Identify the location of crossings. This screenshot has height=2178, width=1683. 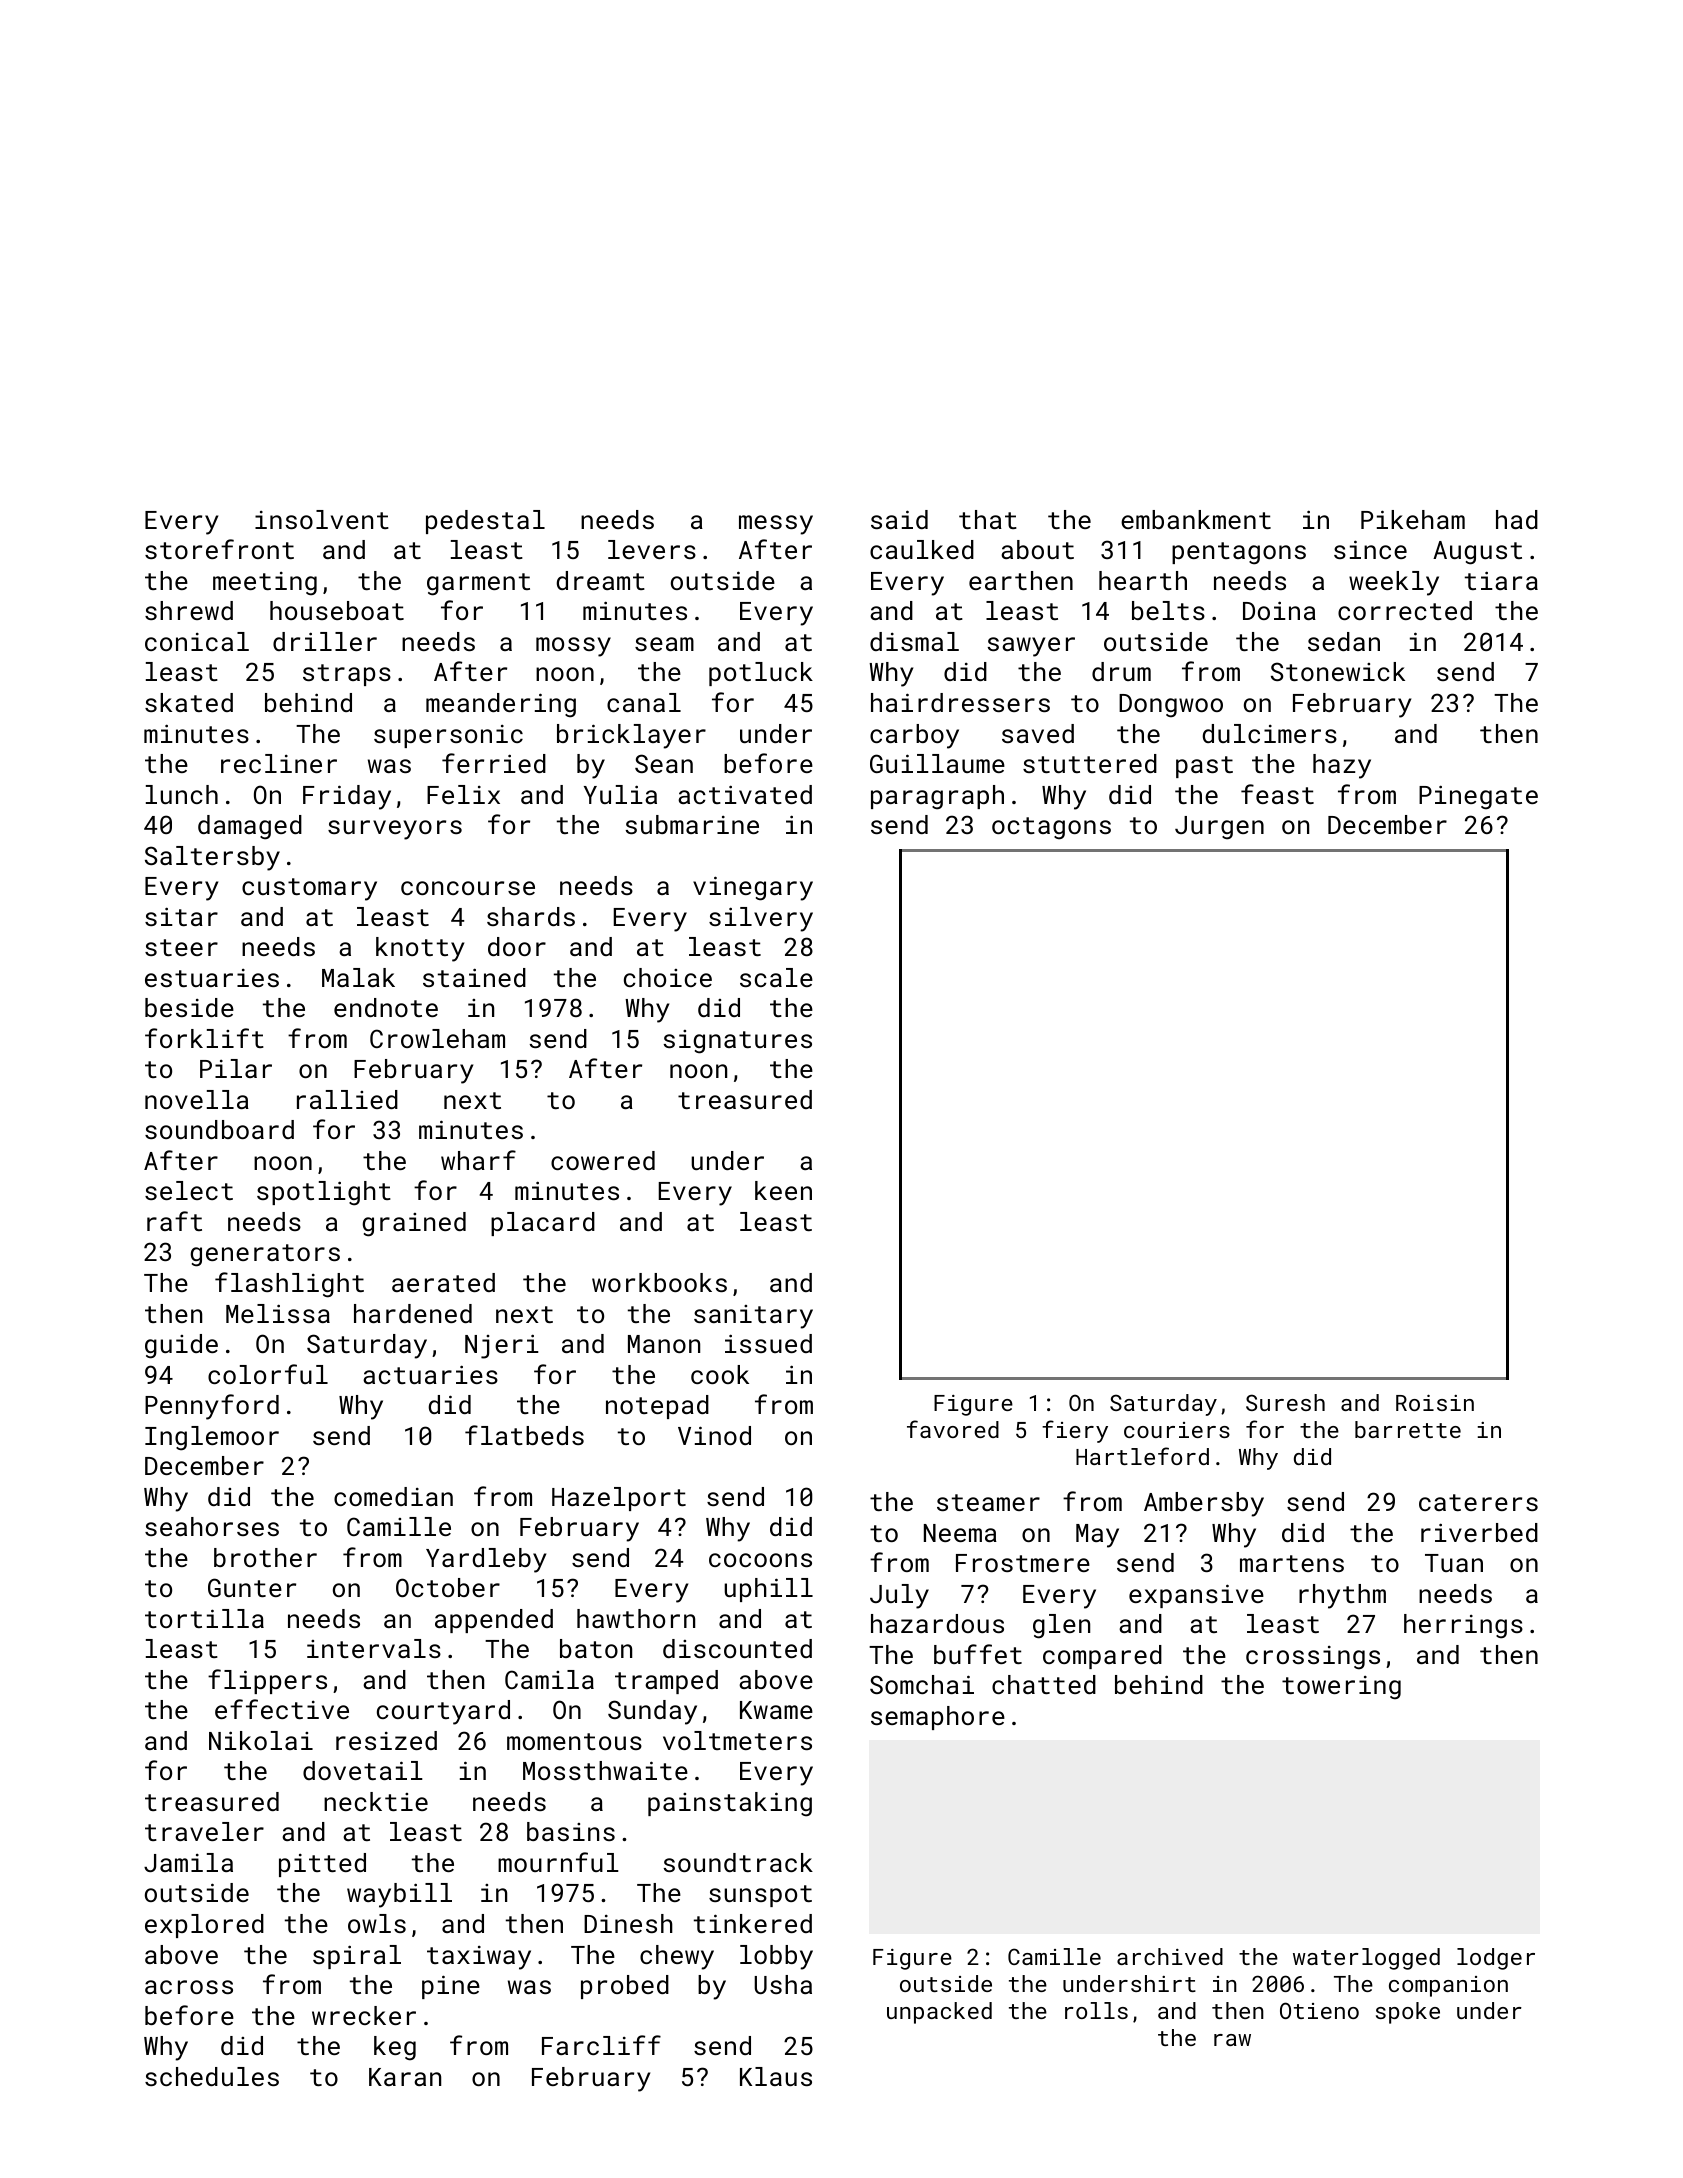
(1313, 1658).
